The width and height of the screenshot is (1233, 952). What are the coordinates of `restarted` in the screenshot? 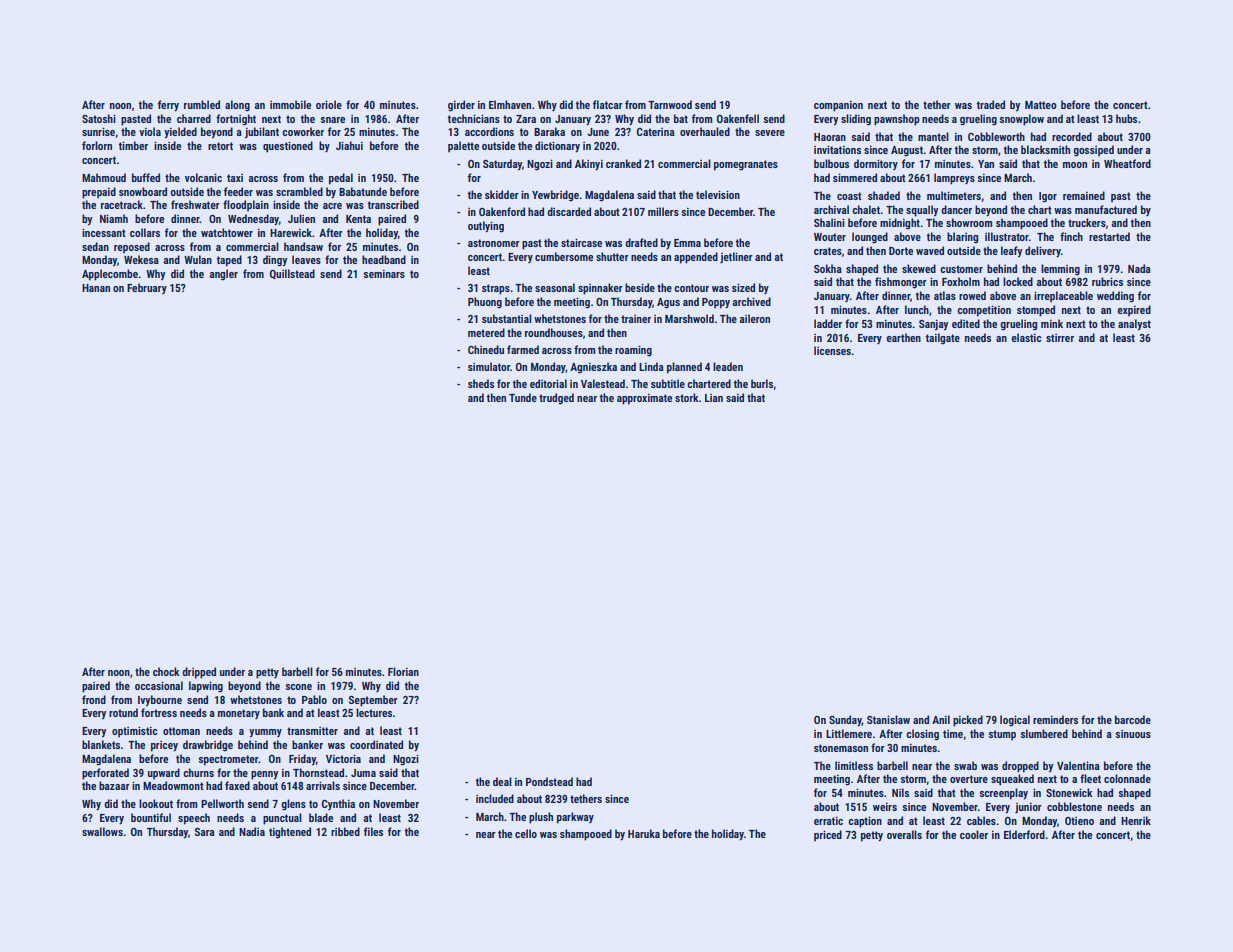 It's located at (1109, 236).
